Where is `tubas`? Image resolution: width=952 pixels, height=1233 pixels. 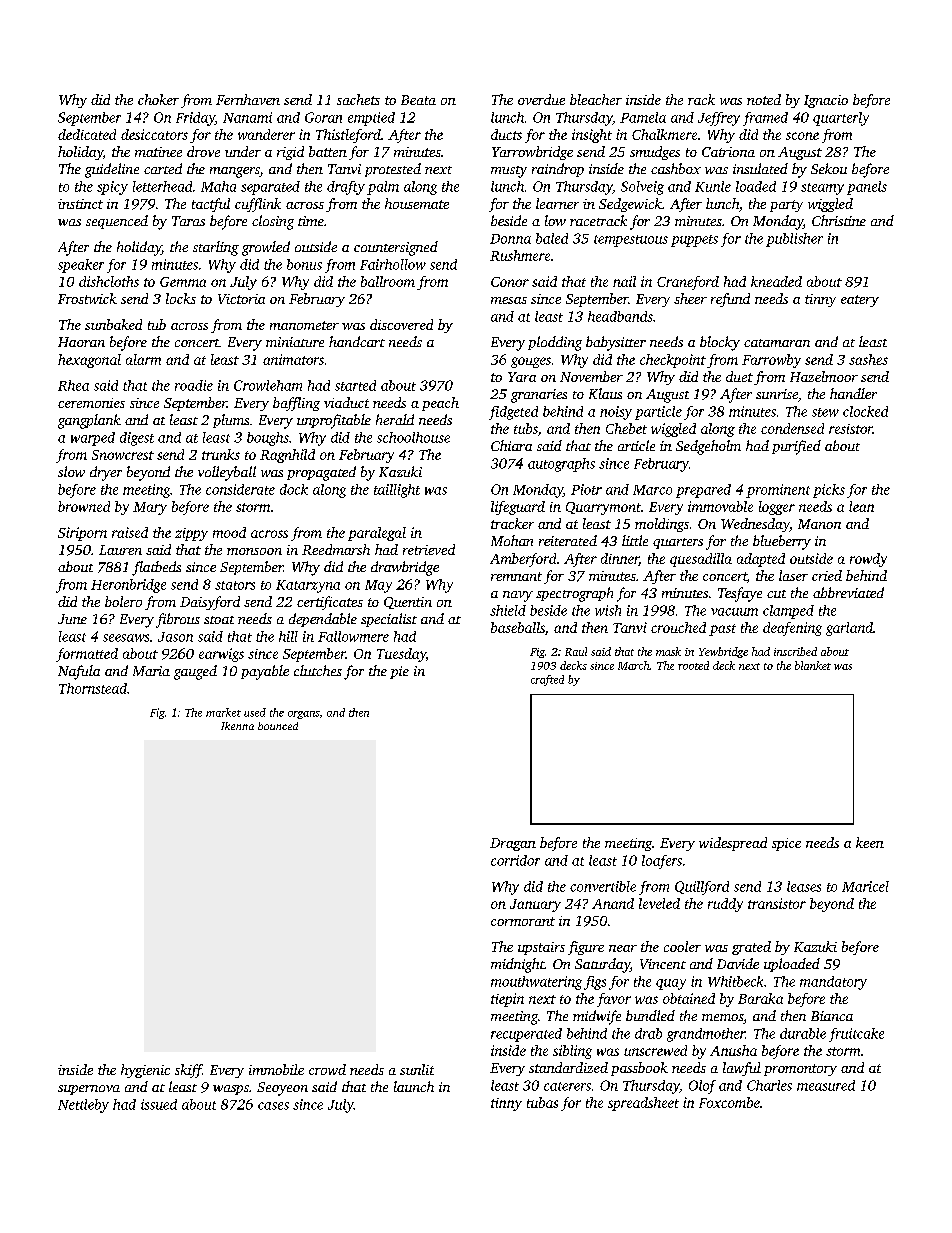
tubas is located at coordinates (542, 1102).
